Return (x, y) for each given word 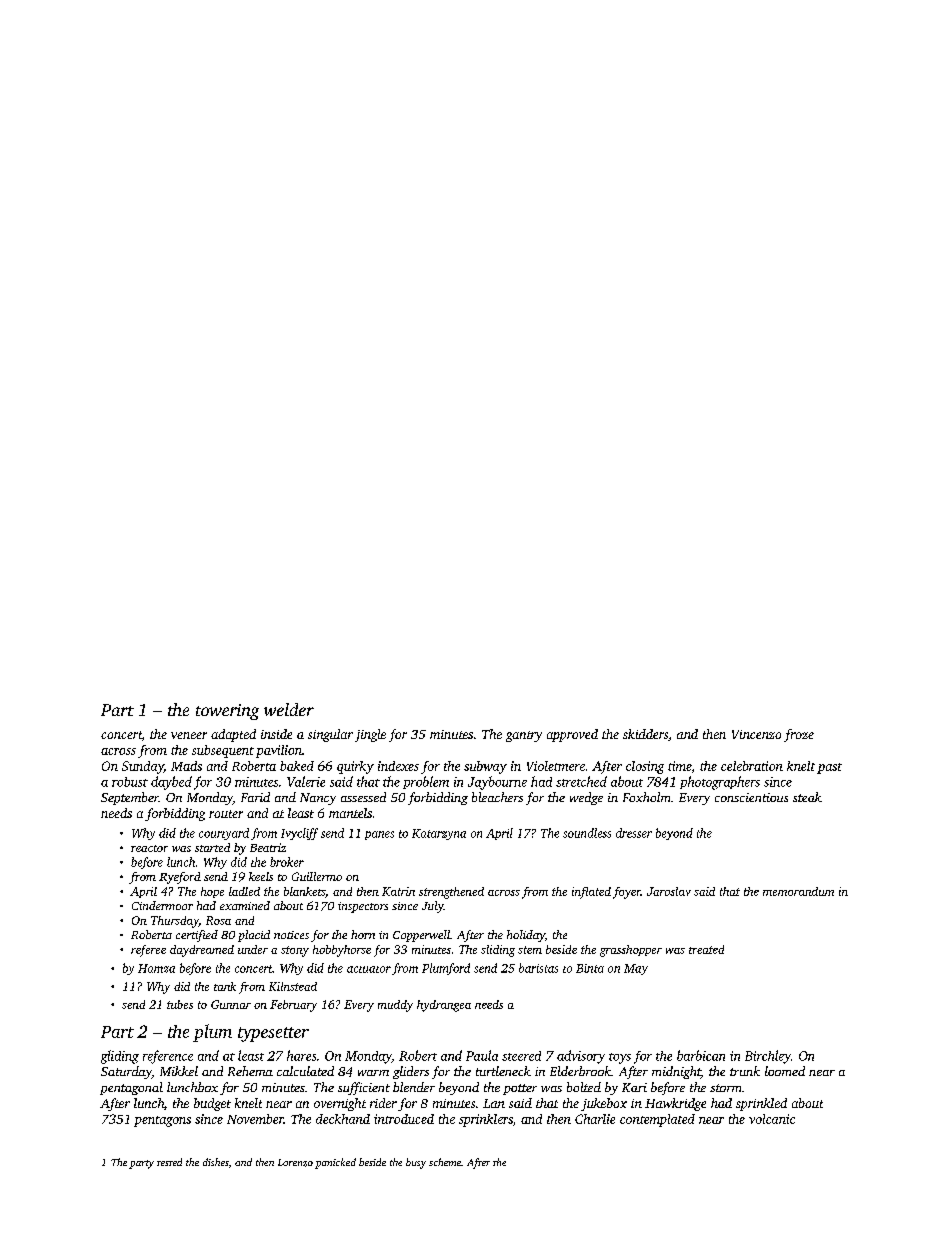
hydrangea (444, 1006)
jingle (370, 735)
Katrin (398, 891)
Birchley (768, 1057)
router (226, 814)
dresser (634, 833)
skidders (645, 734)
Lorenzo (295, 1163)
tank (225, 986)
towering (227, 712)
